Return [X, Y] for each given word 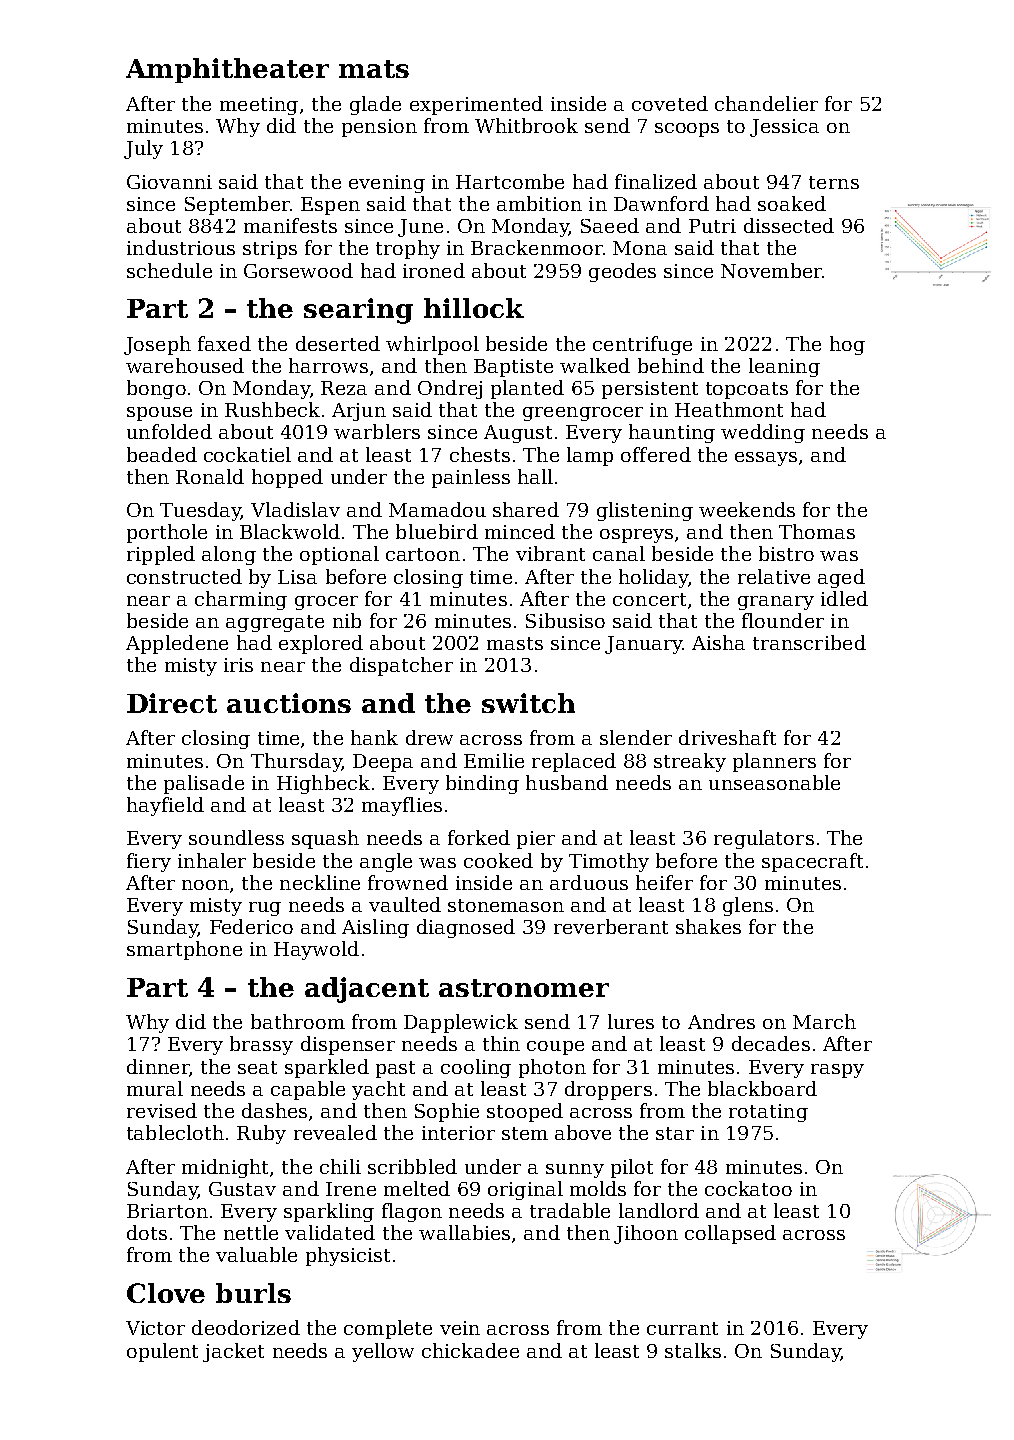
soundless [236, 837]
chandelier [766, 103]
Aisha [718, 642]
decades [771, 1043]
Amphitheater [227, 70]
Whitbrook [526, 125]
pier [536, 840]
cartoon [423, 554]
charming [241, 600]
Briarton [167, 1211]
